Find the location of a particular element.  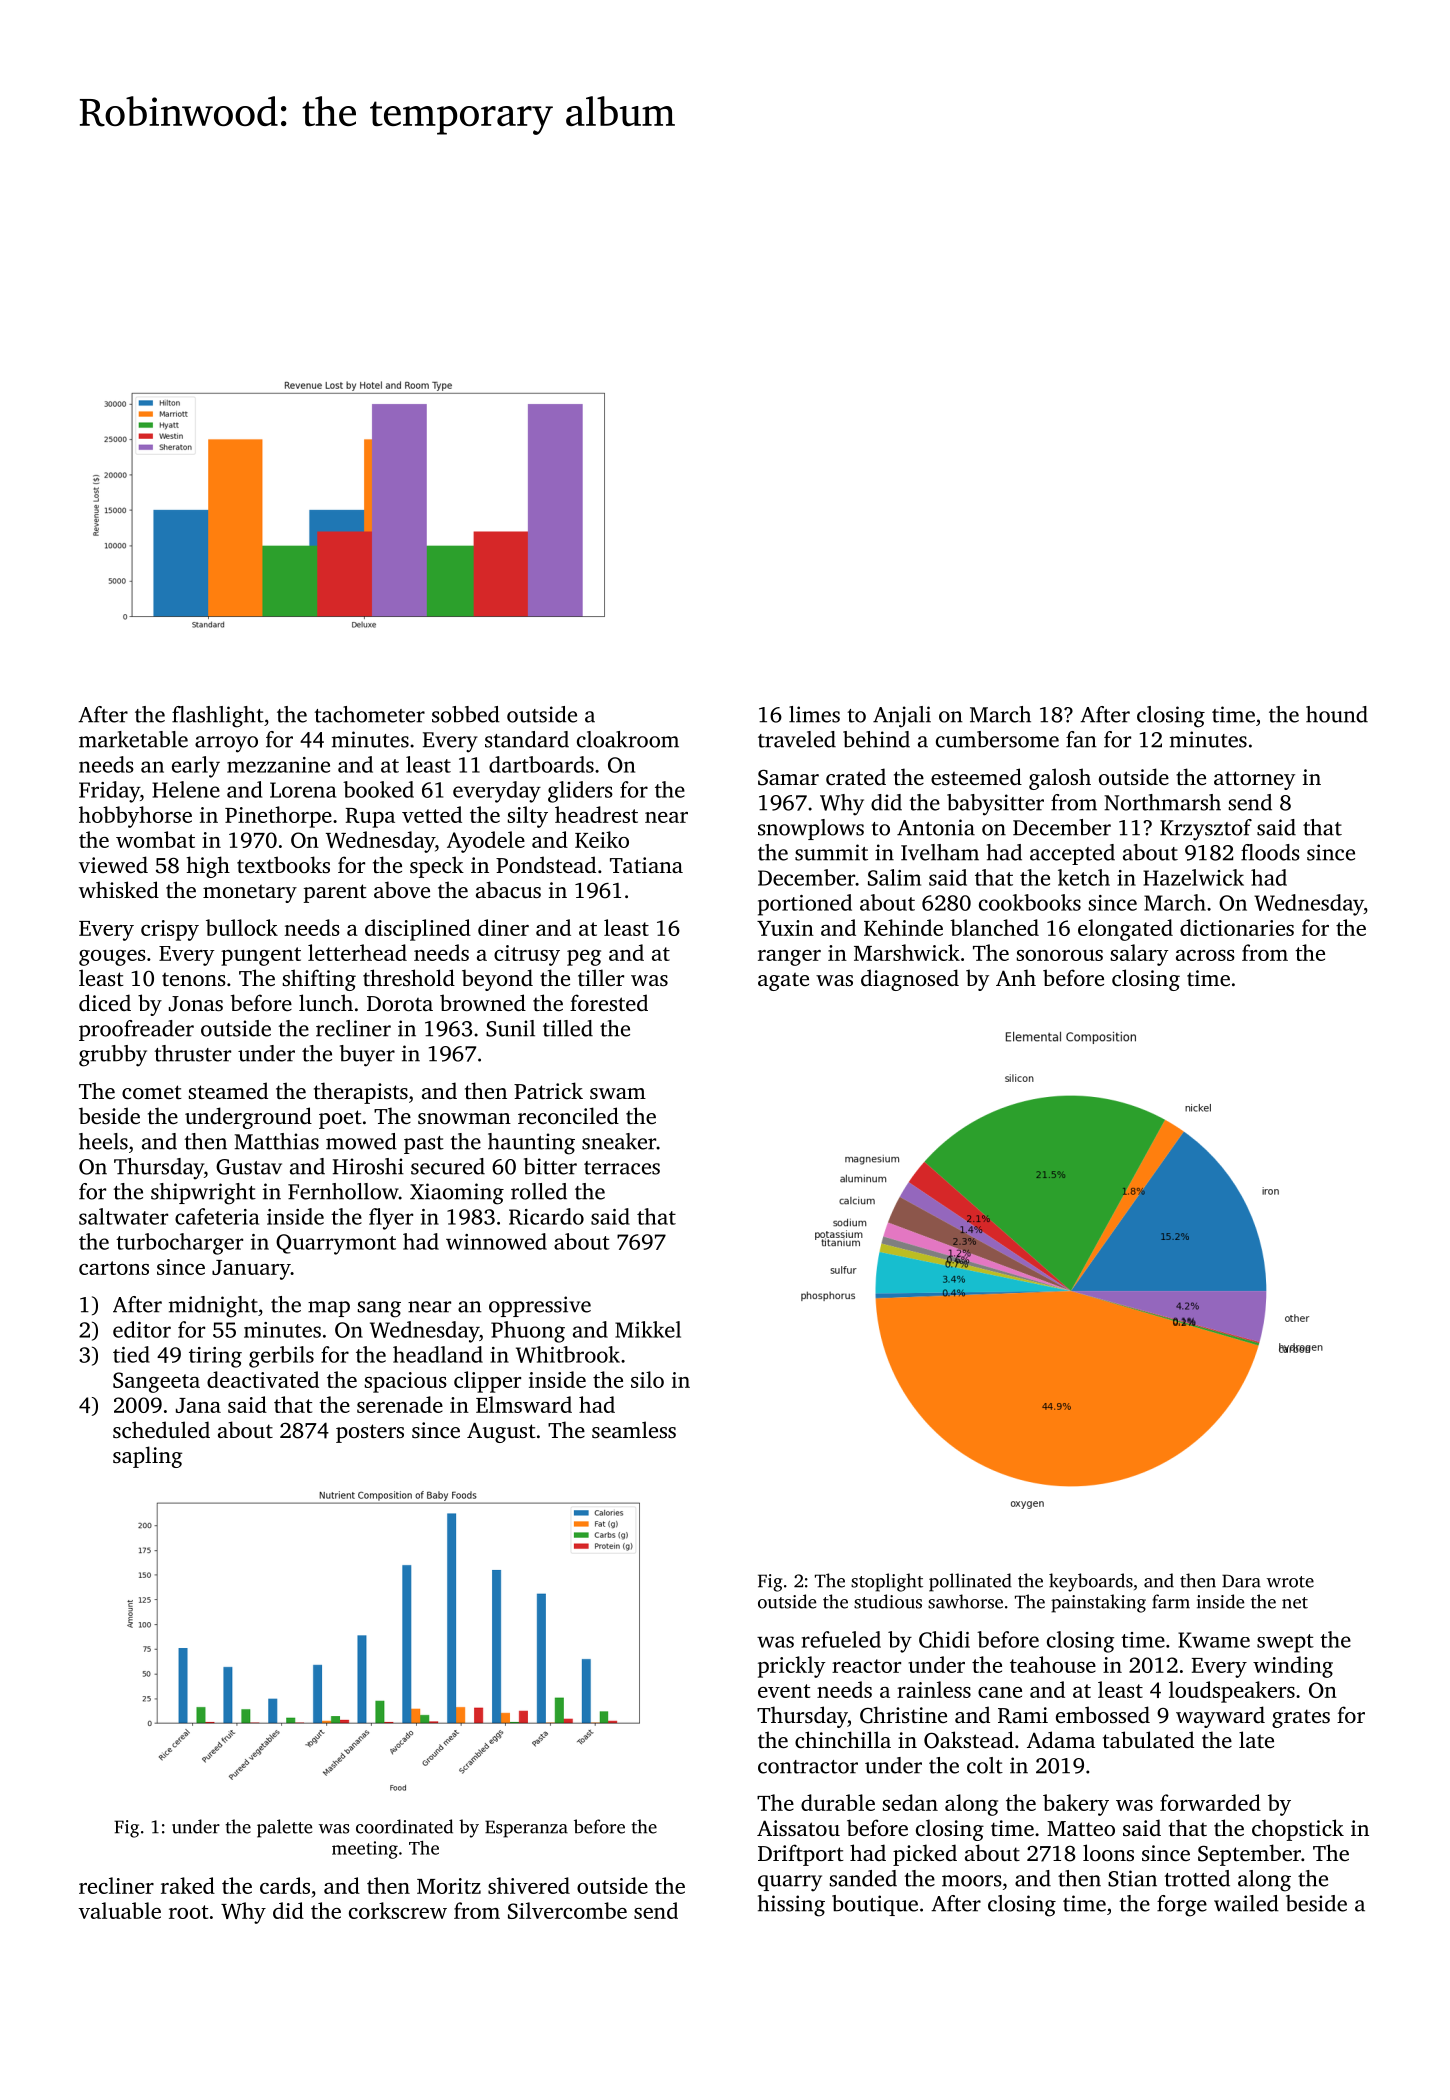

Elmsward is located at coordinates (524, 1404).
